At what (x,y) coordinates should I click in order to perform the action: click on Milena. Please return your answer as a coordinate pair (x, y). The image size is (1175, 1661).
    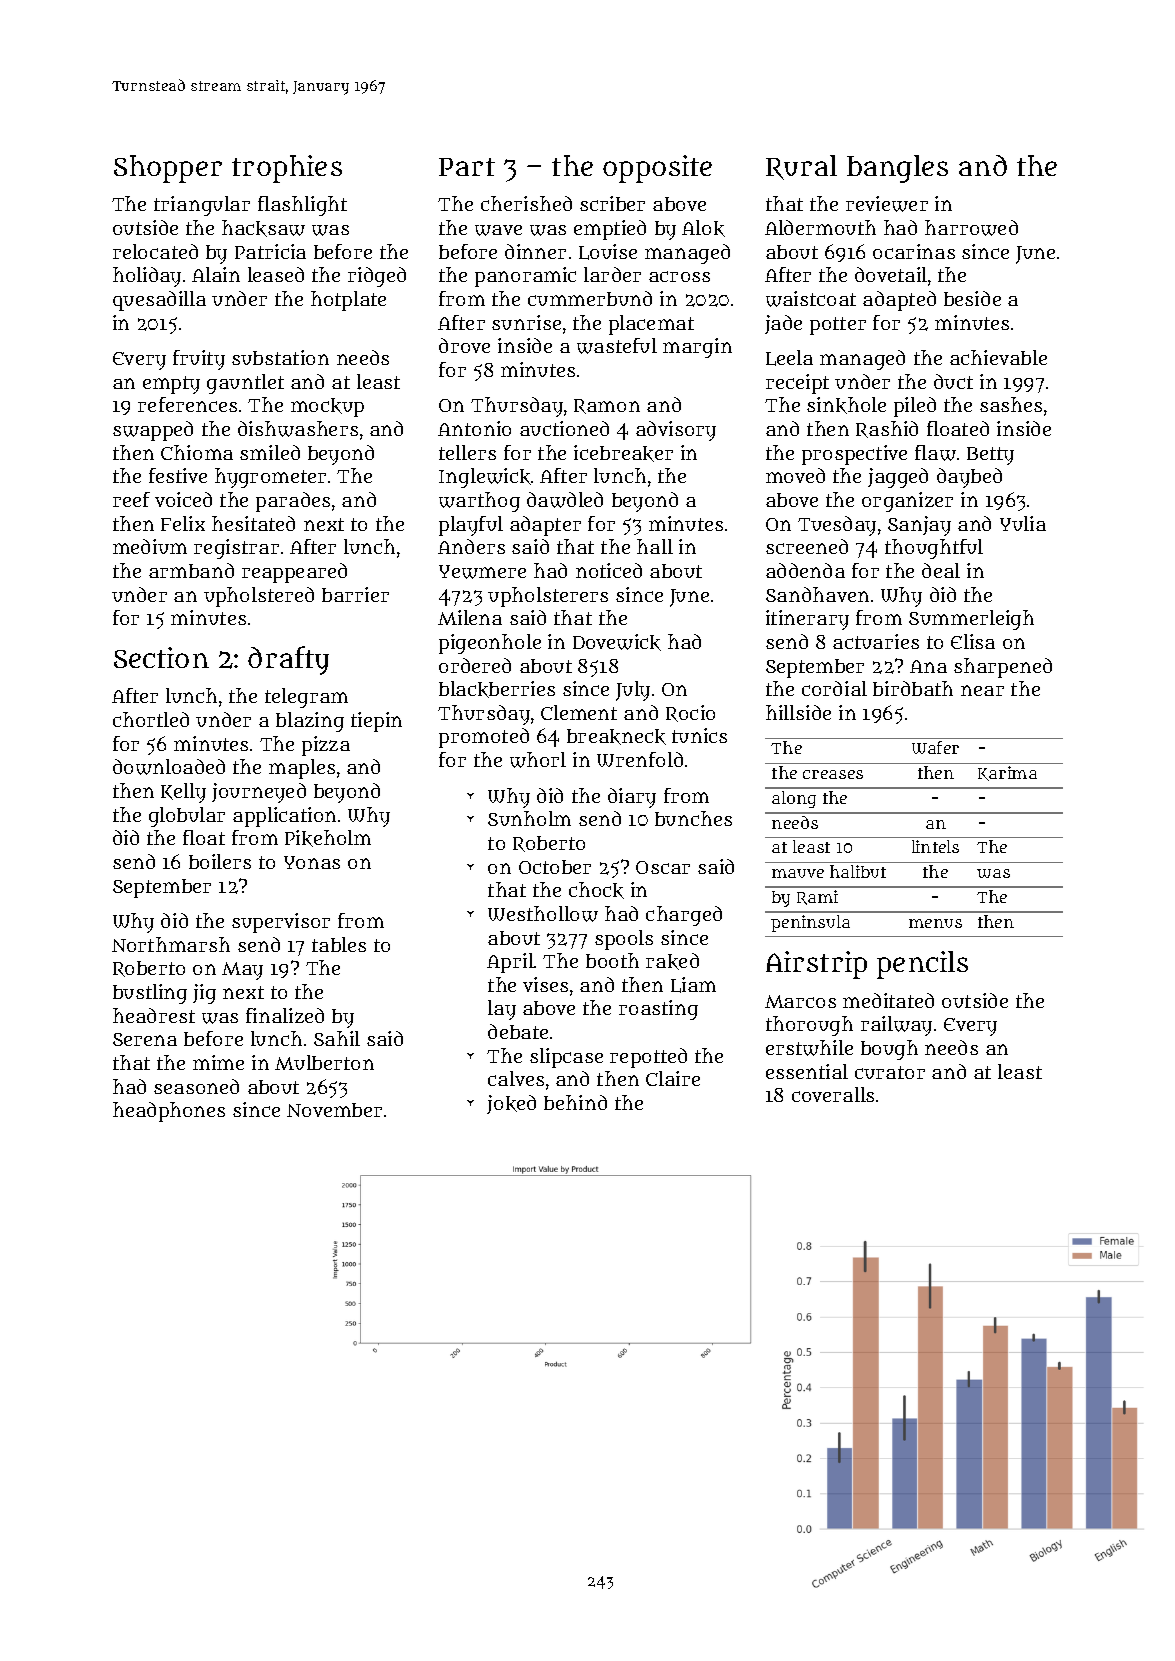
    Looking at the image, I should click on (470, 617).
